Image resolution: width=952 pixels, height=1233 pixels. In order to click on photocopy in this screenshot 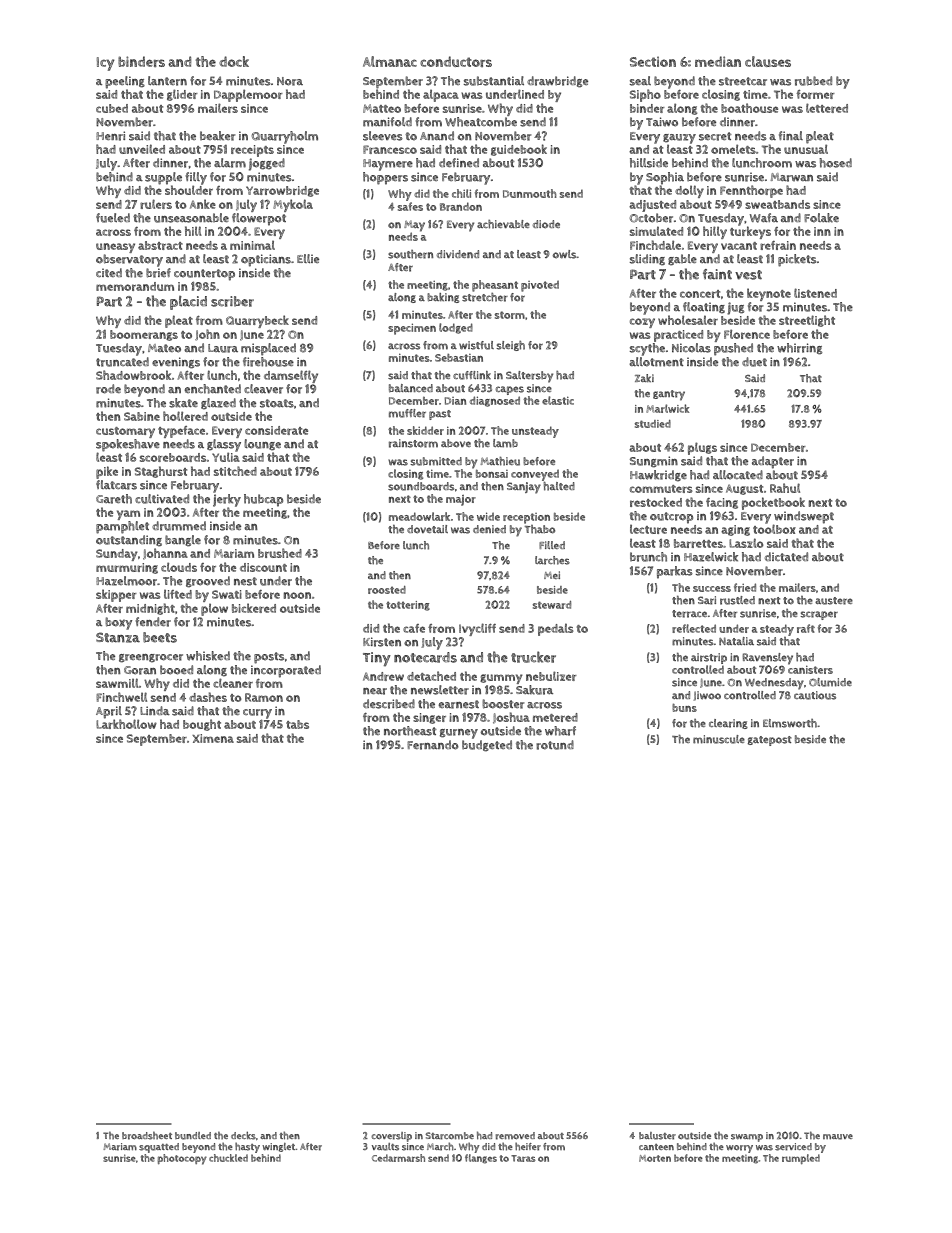, I will do `click(182, 1159)`.
